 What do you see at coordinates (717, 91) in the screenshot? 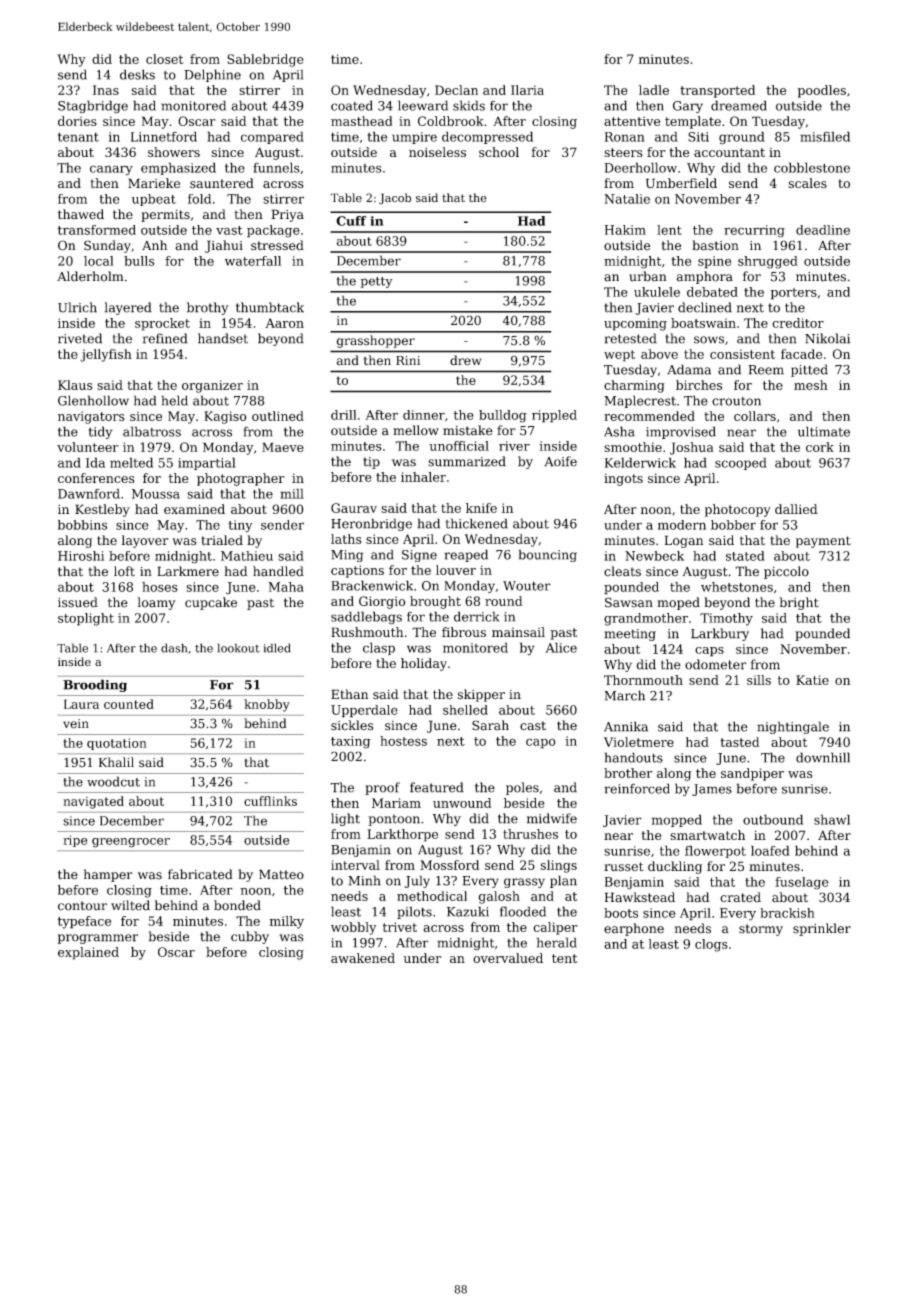
I see `transported` at bounding box center [717, 91].
